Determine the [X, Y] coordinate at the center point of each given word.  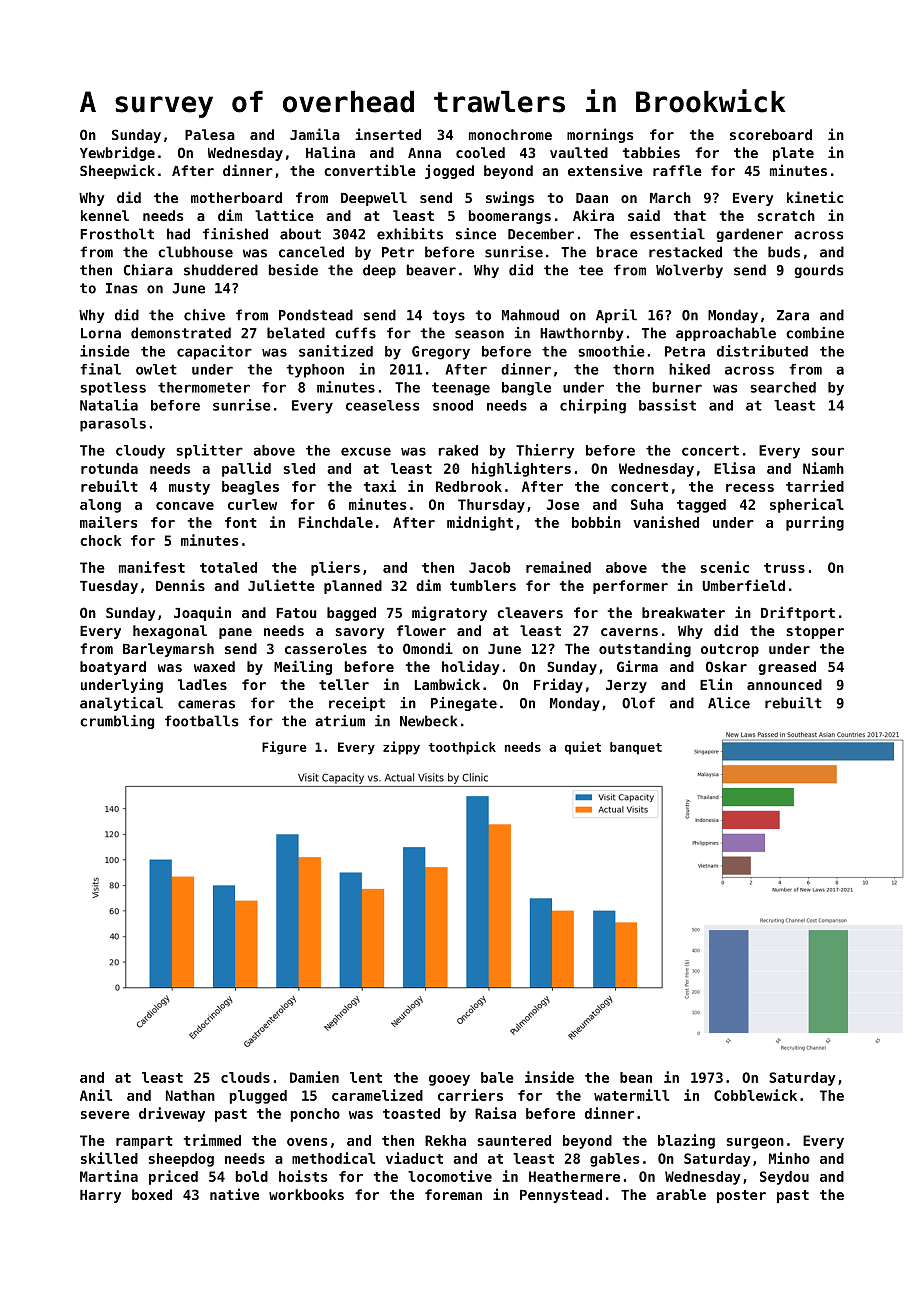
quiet [583, 748]
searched [783, 387]
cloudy [140, 452]
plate [793, 154]
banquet [636, 748]
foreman [453, 1194]
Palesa [210, 134]
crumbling [117, 722]
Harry [100, 1196]
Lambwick [447, 684]
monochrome [510, 134]
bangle [526, 389]
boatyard [113, 668]
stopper [815, 632]
